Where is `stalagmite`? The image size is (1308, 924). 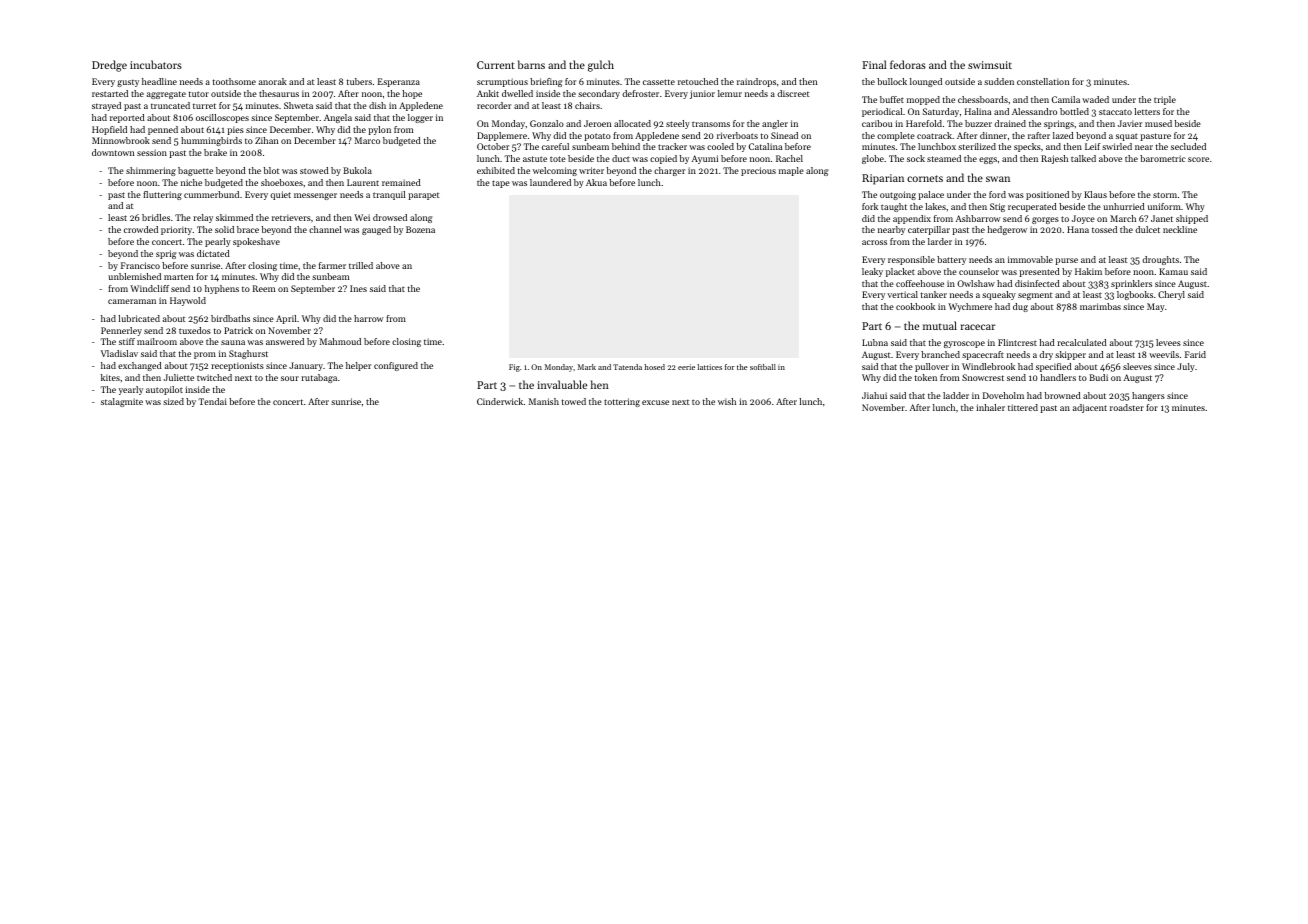 stalagmite is located at coordinates (122, 402).
